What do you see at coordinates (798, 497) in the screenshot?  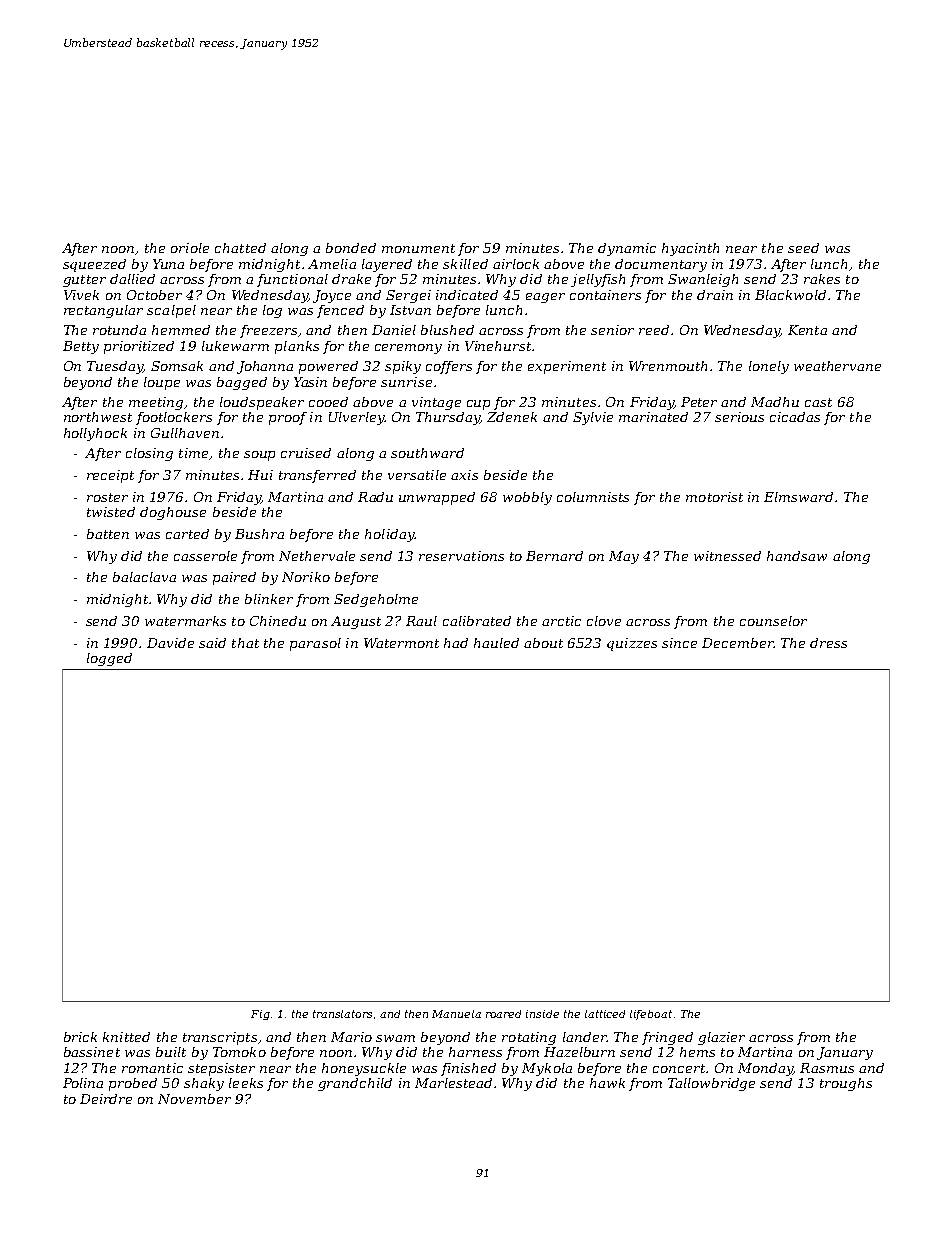 I see `Elmsward` at bounding box center [798, 497].
